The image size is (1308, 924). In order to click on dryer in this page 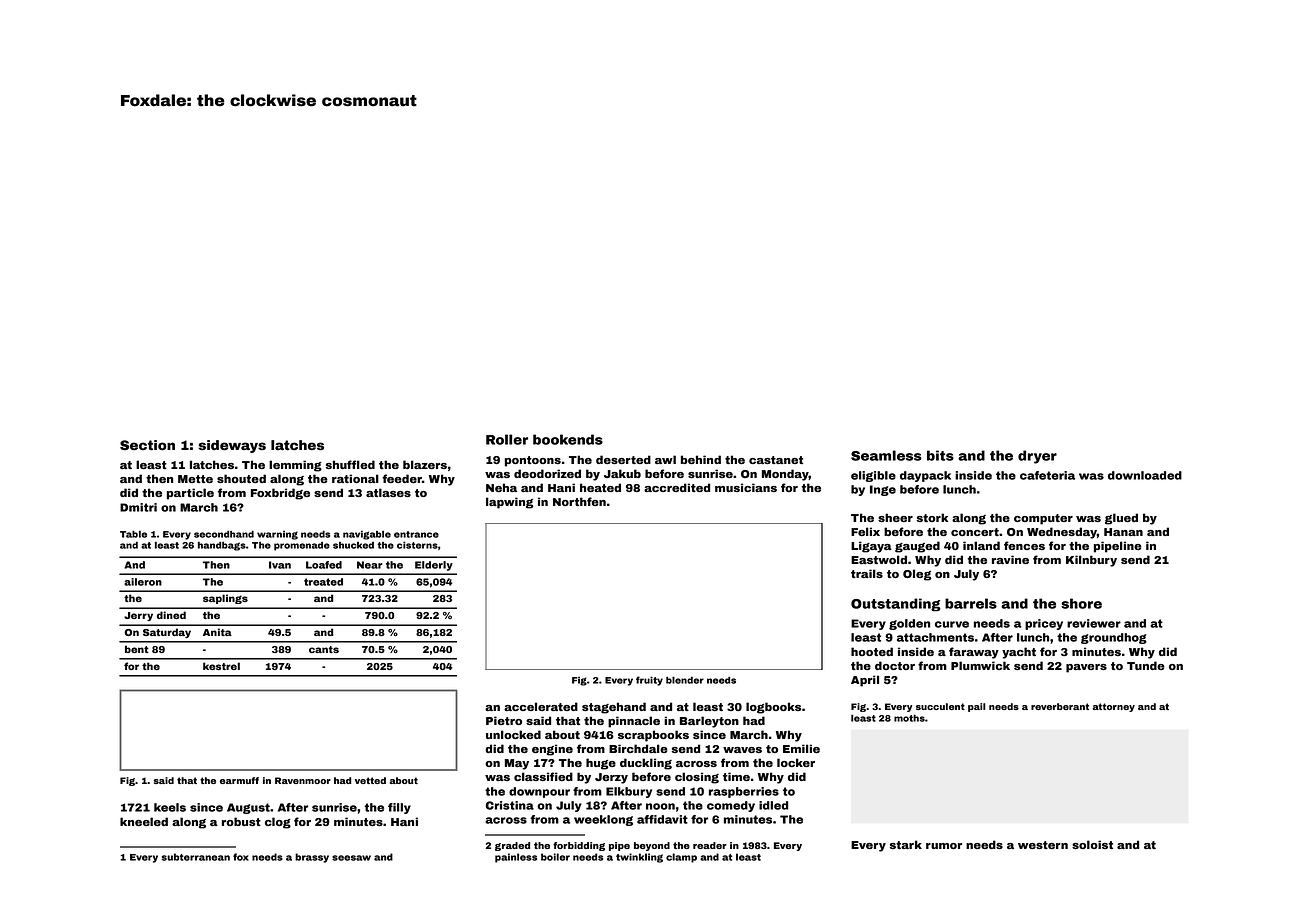, I will do `click(1037, 457)`.
